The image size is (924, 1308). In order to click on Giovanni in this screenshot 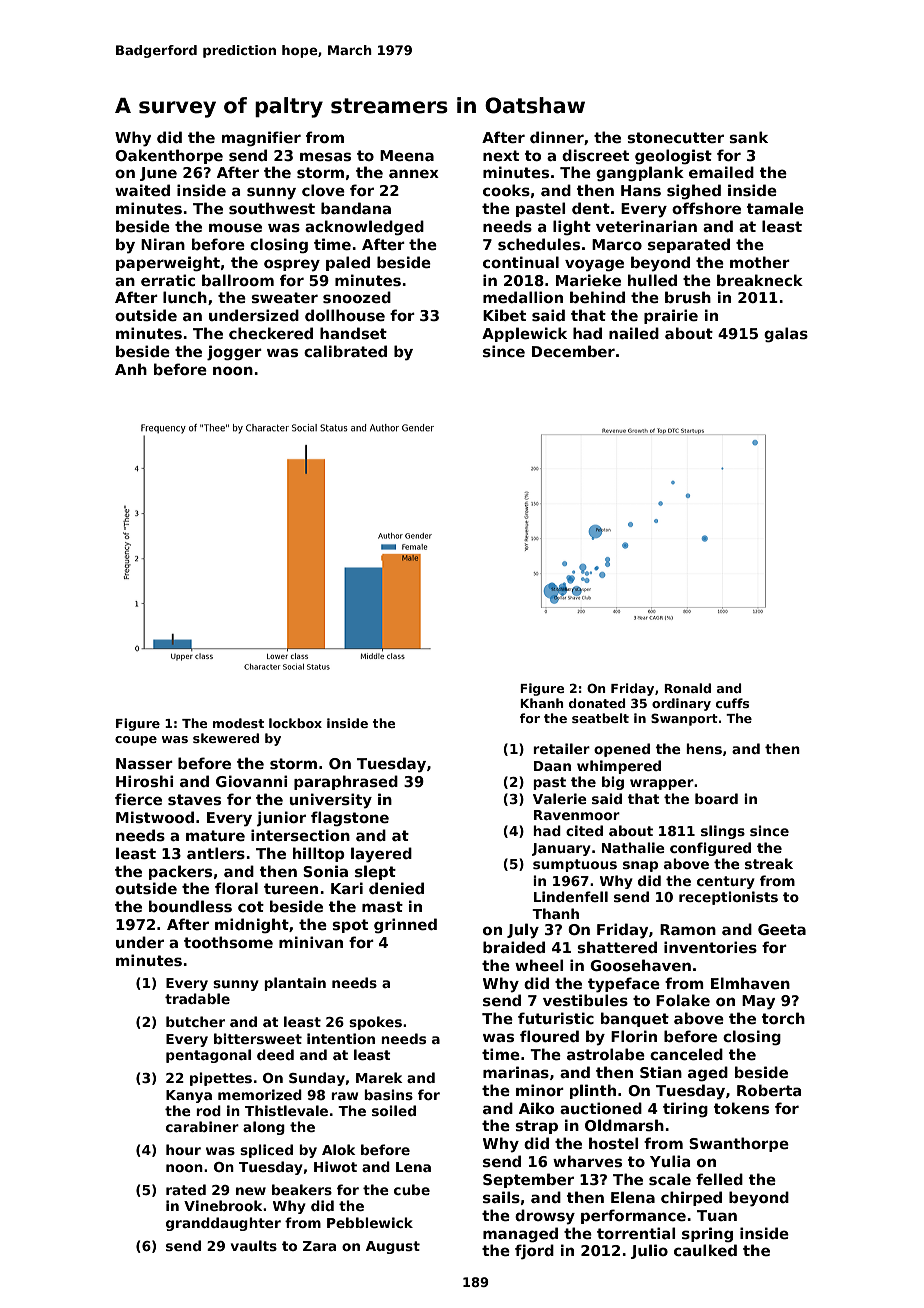, I will do `click(251, 781)`.
